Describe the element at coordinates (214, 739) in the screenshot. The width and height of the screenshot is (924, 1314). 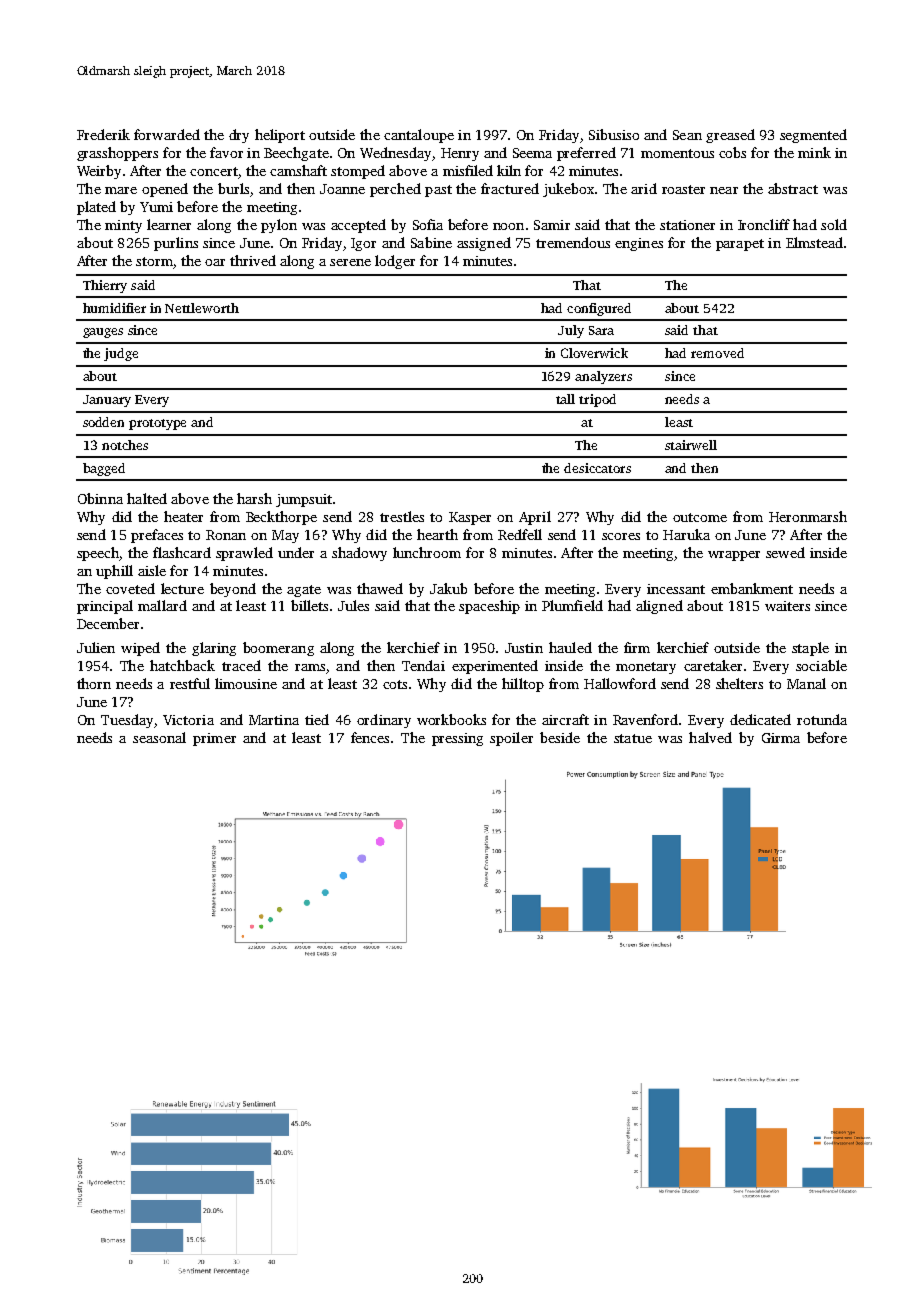
I see `primer` at that location.
